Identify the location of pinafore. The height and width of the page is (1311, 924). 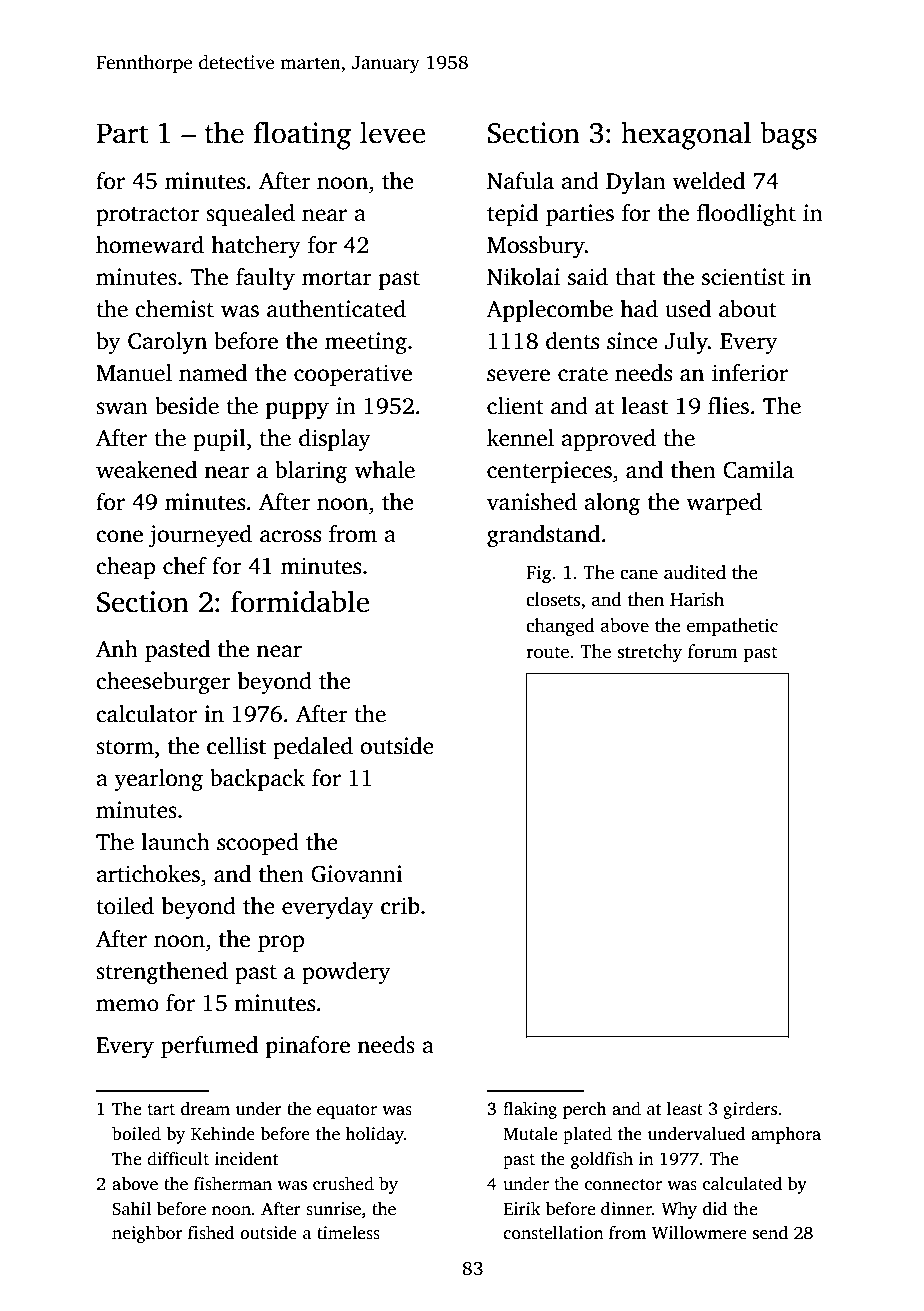
(308, 1047).
